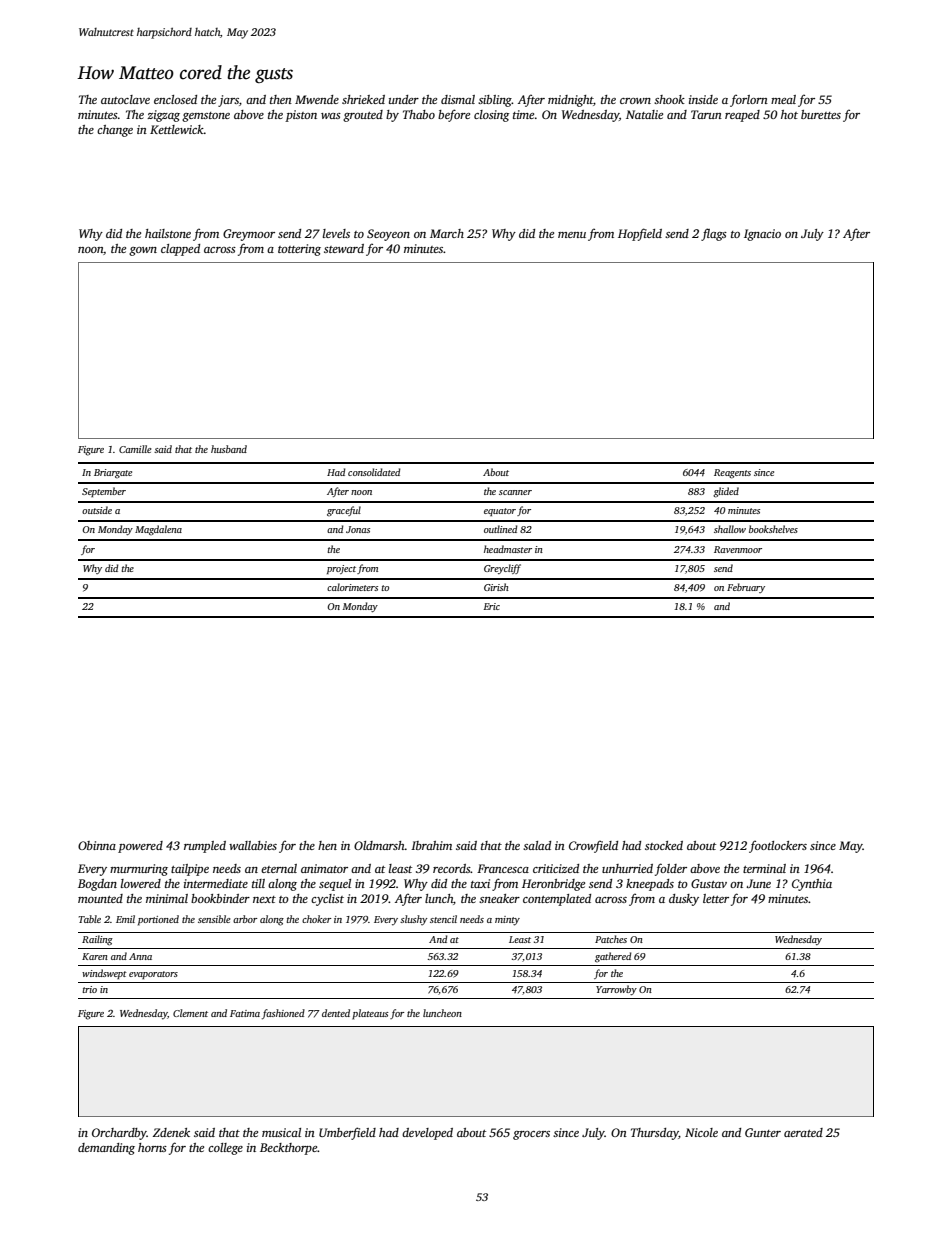 The height and width of the screenshot is (1233, 952). What do you see at coordinates (374, 472) in the screenshot?
I see `consolidated` at bounding box center [374, 472].
